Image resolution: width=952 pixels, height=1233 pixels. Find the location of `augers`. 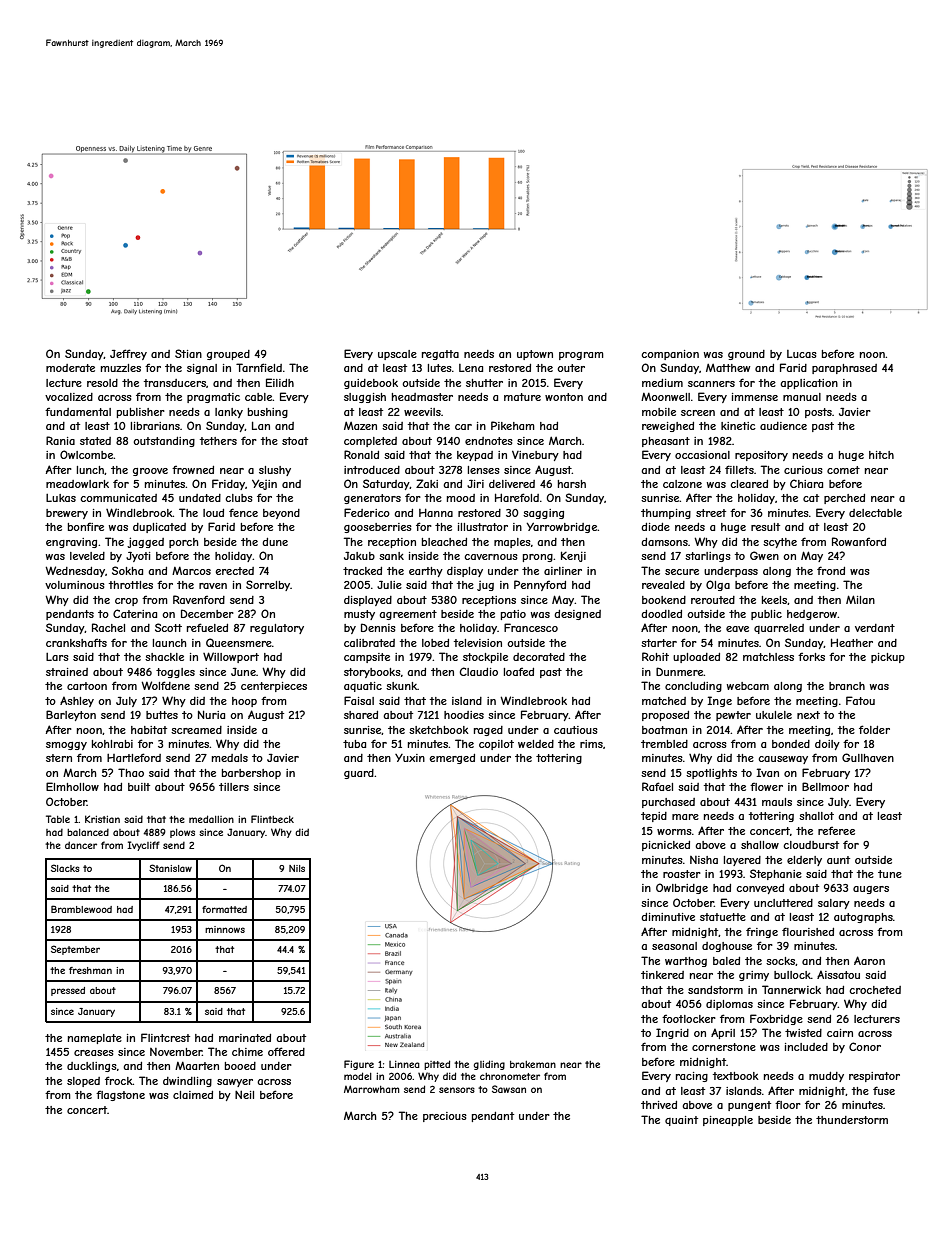

augers is located at coordinates (871, 890).
